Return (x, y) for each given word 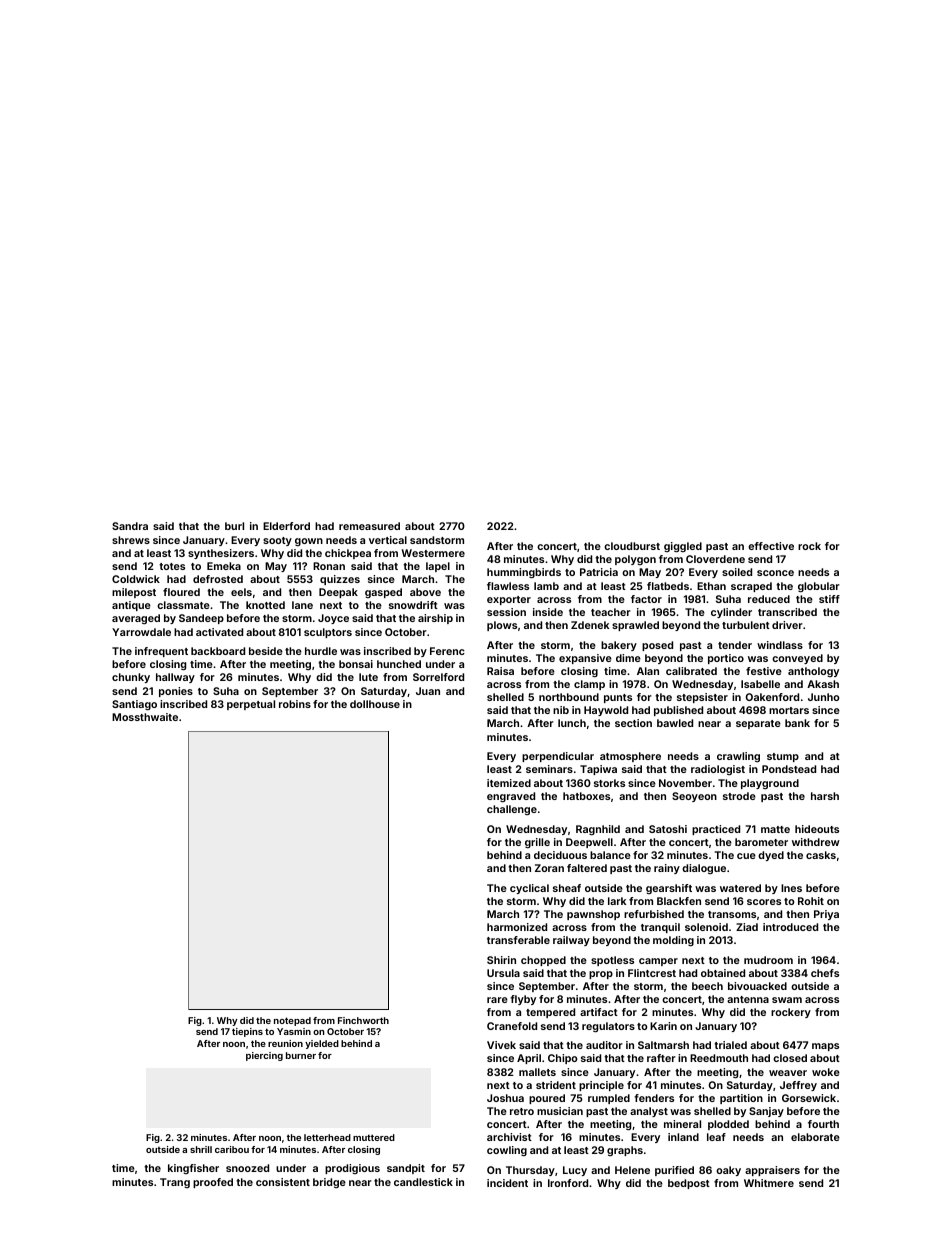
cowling (507, 1151)
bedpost (689, 1184)
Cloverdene (715, 559)
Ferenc (447, 651)
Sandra (130, 526)
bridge (329, 1183)
